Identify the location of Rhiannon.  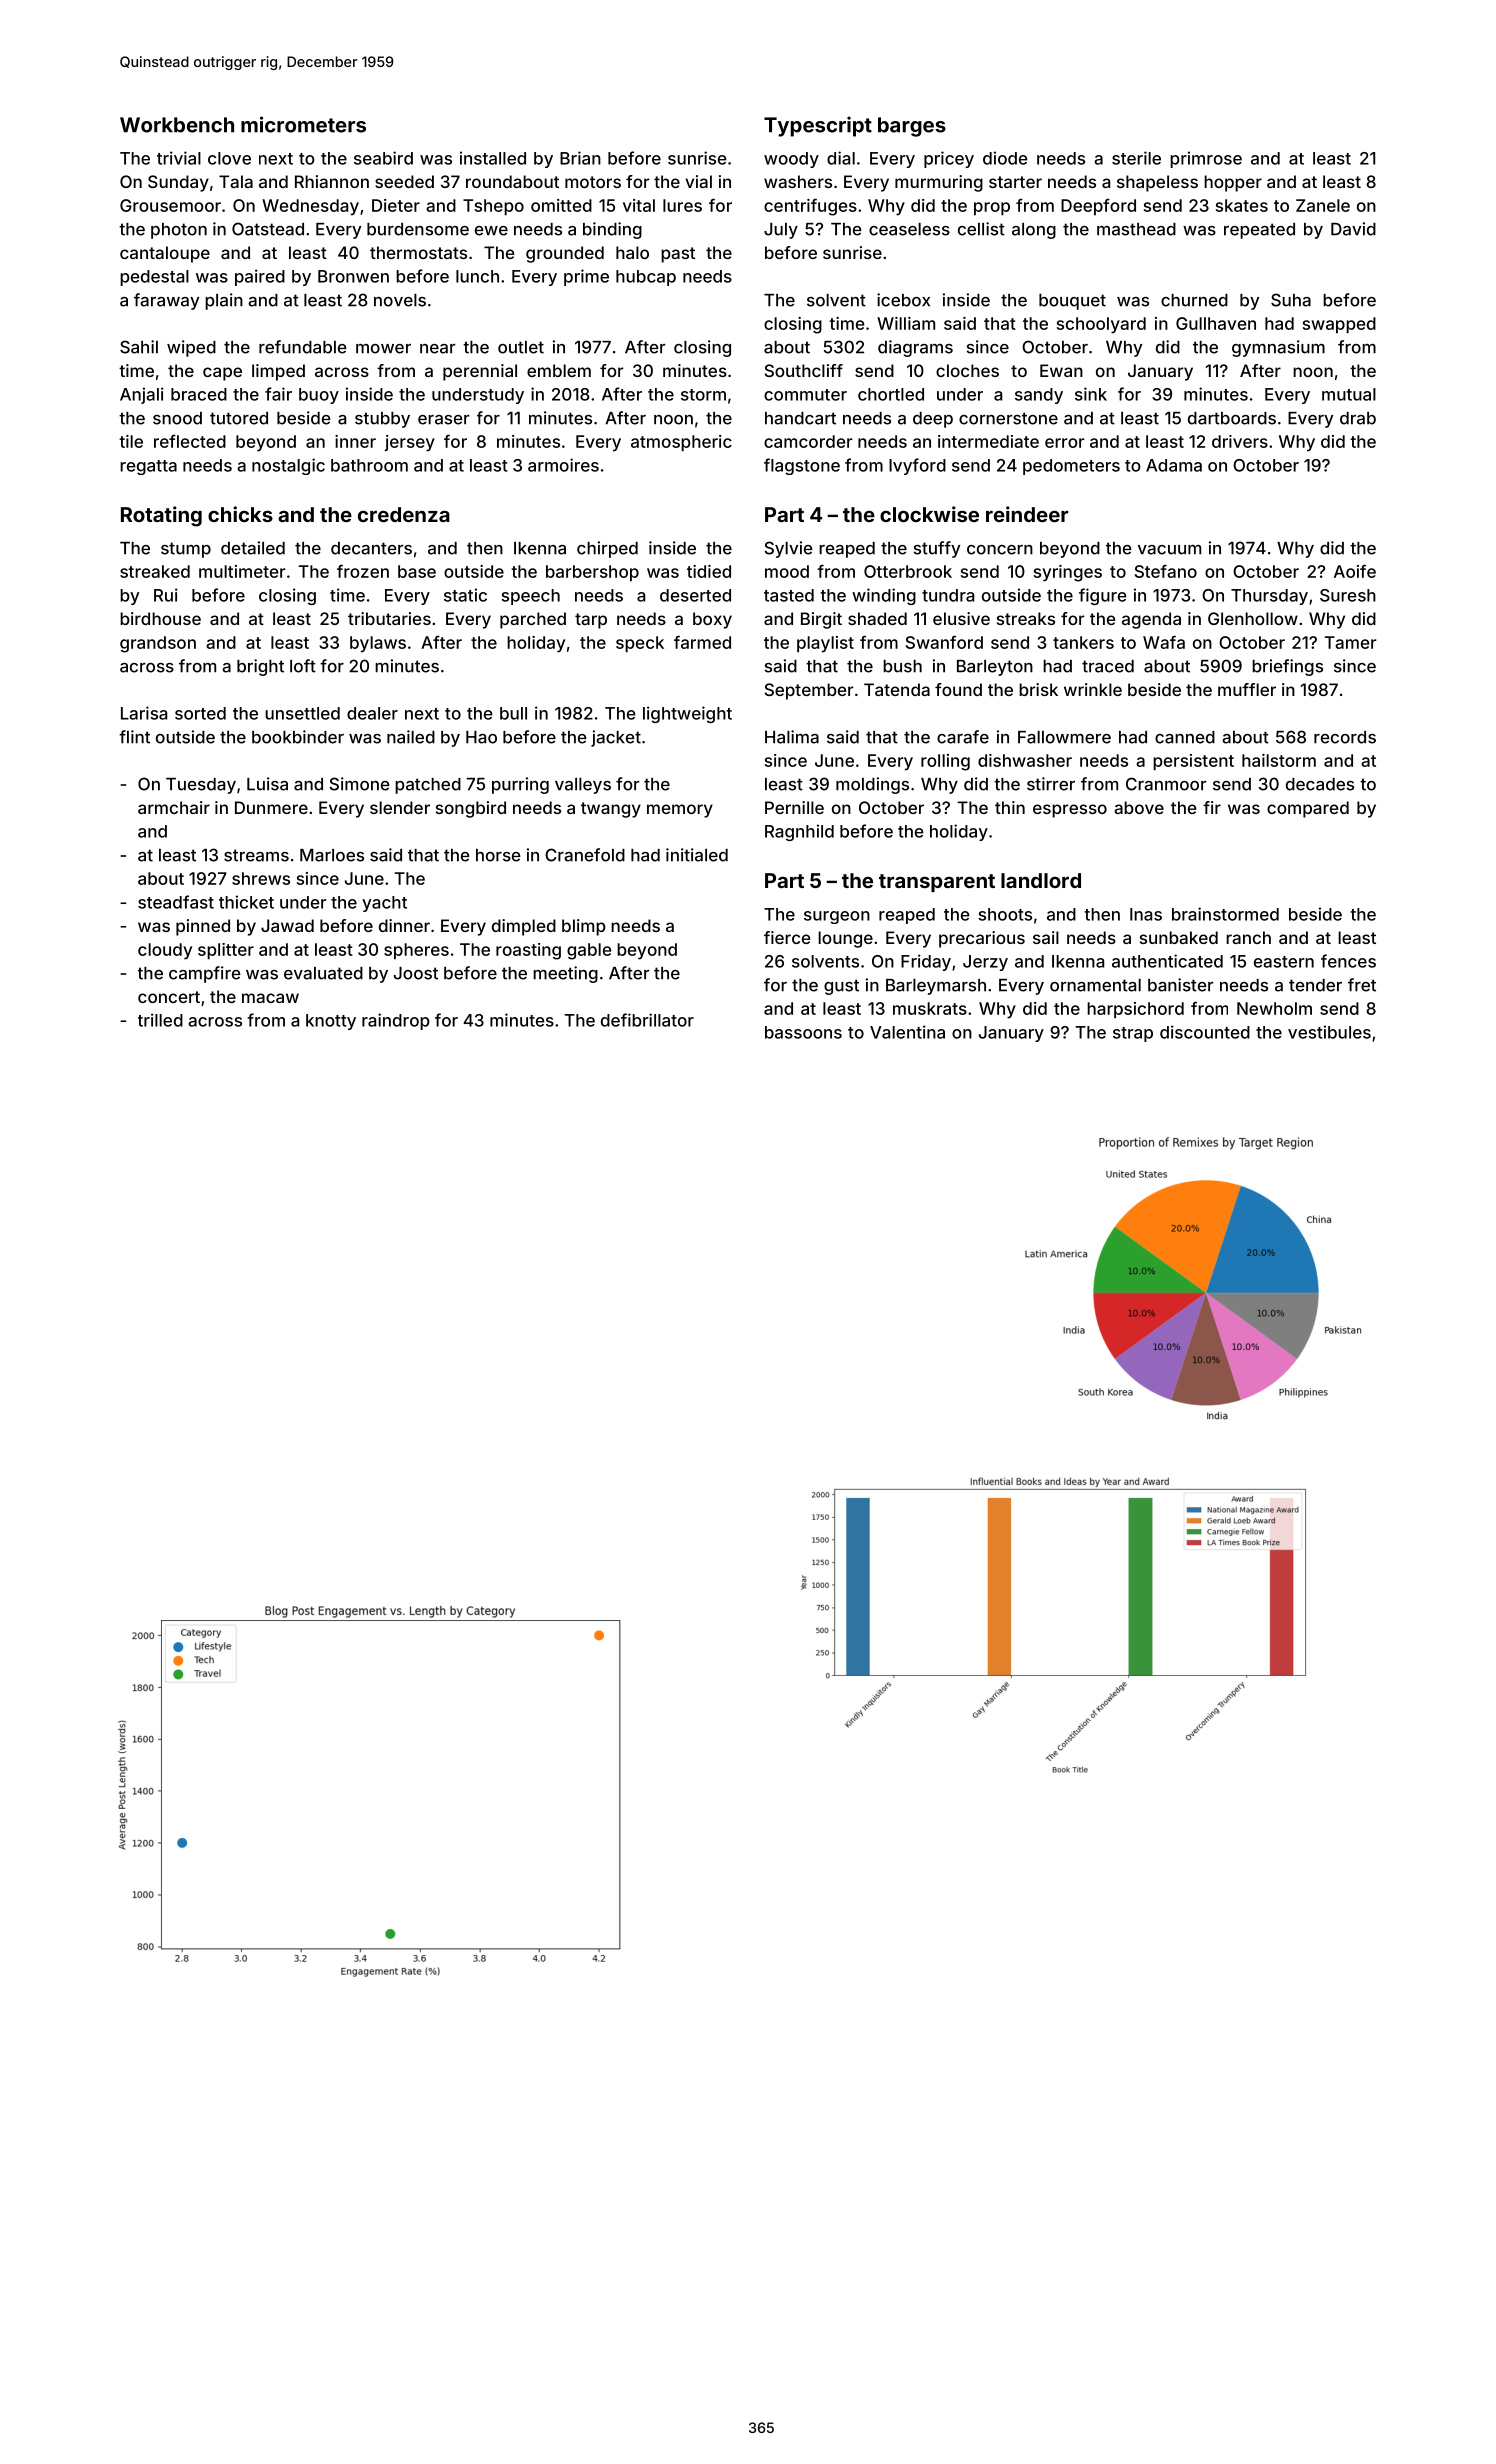
(332, 181).
